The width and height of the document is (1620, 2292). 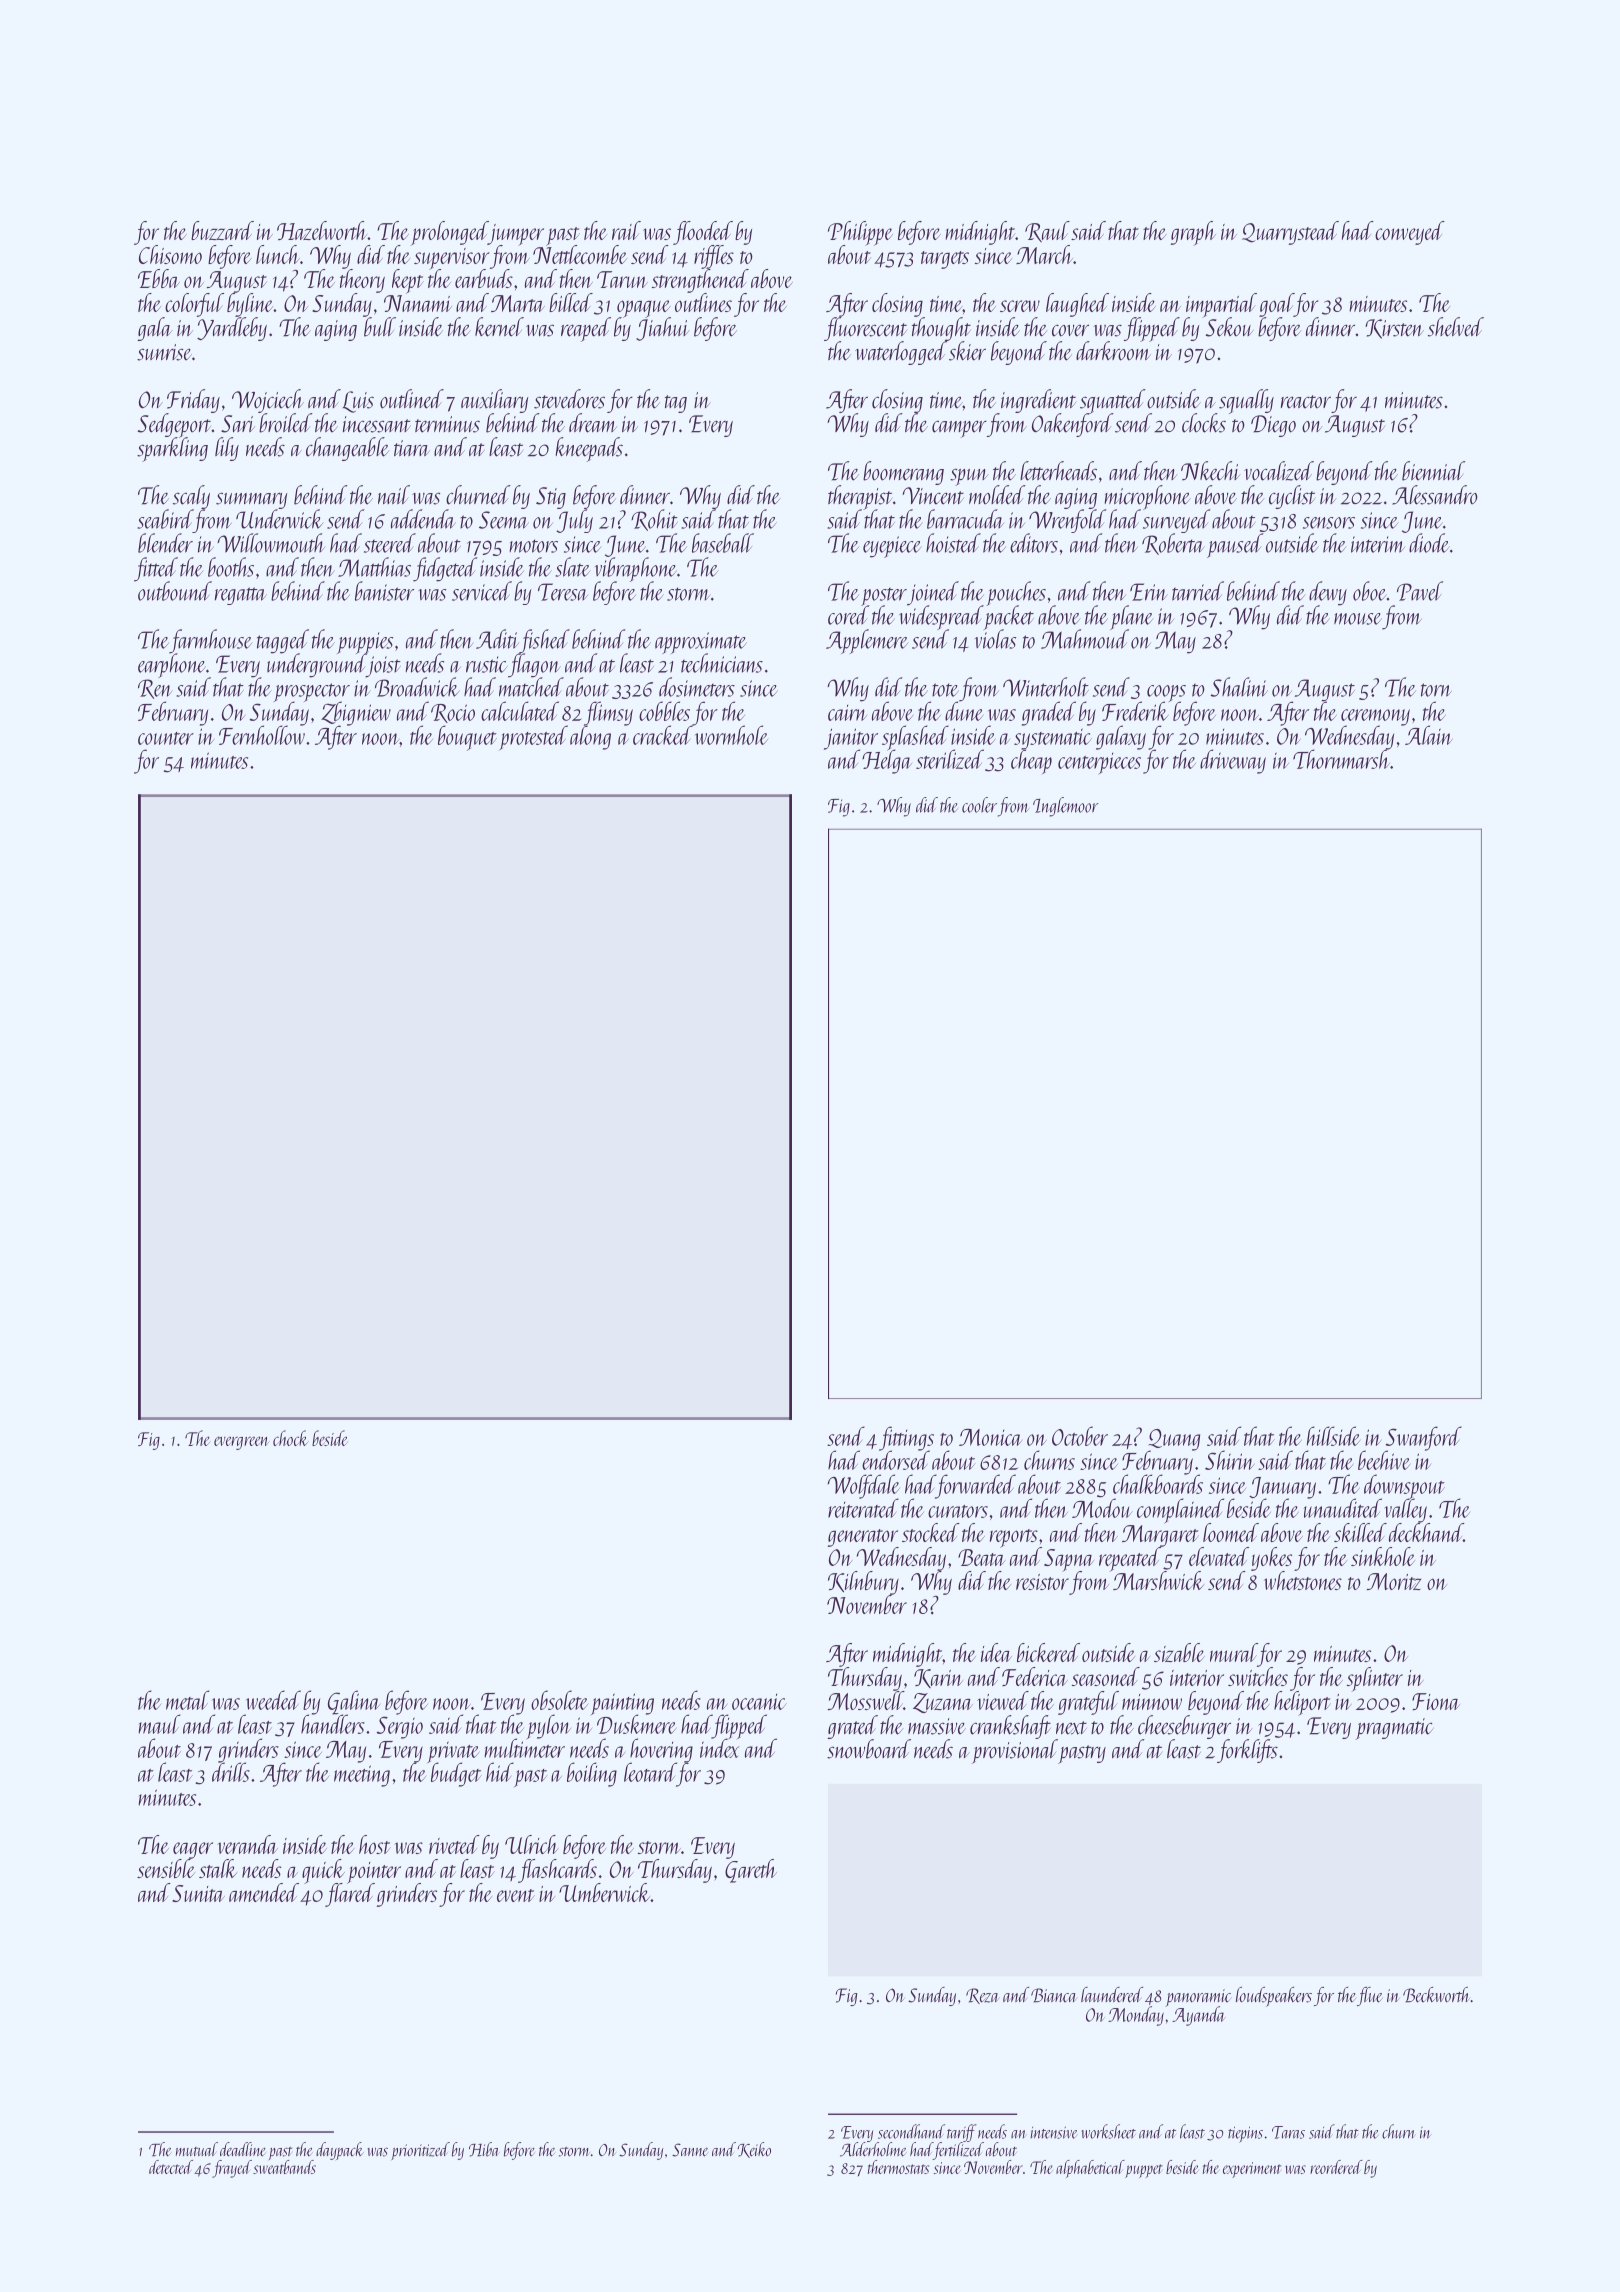 What do you see at coordinates (420, 2151) in the document?
I see `prioritized` at bounding box center [420, 2151].
